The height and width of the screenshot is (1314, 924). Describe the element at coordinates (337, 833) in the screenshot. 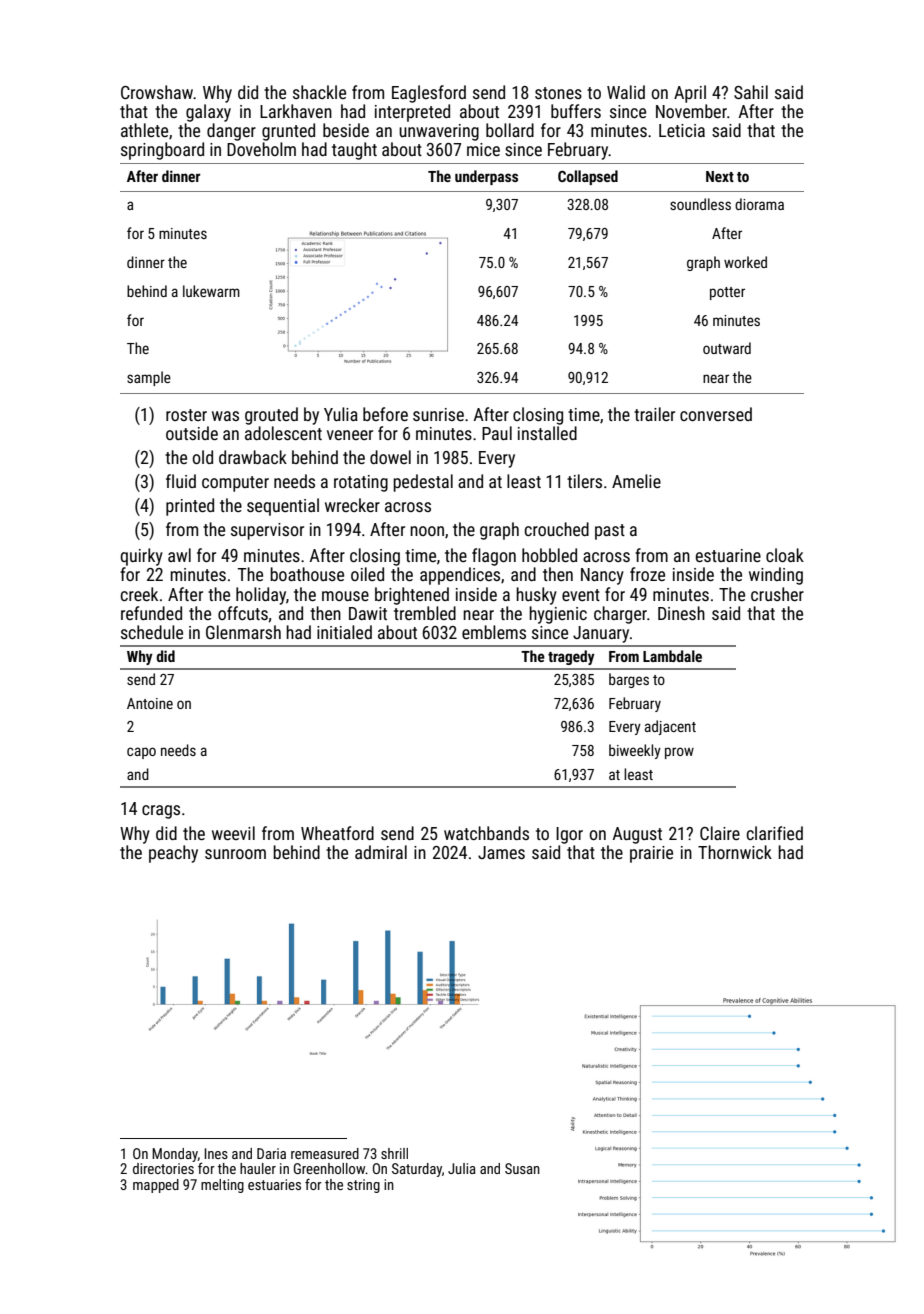

I see `Wheatford` at that location.
